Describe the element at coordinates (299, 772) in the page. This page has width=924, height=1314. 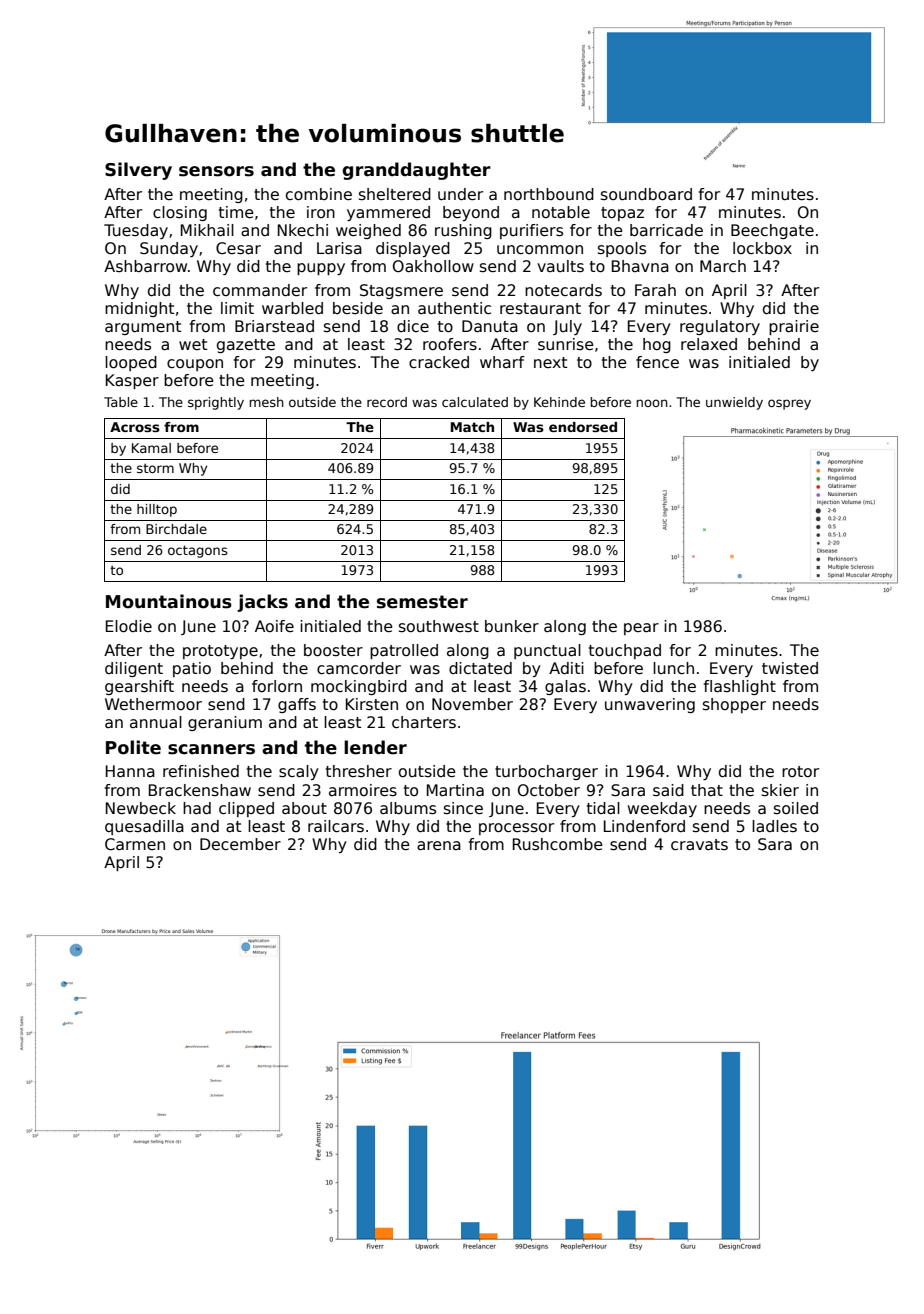
I see `scaly` at that location.
